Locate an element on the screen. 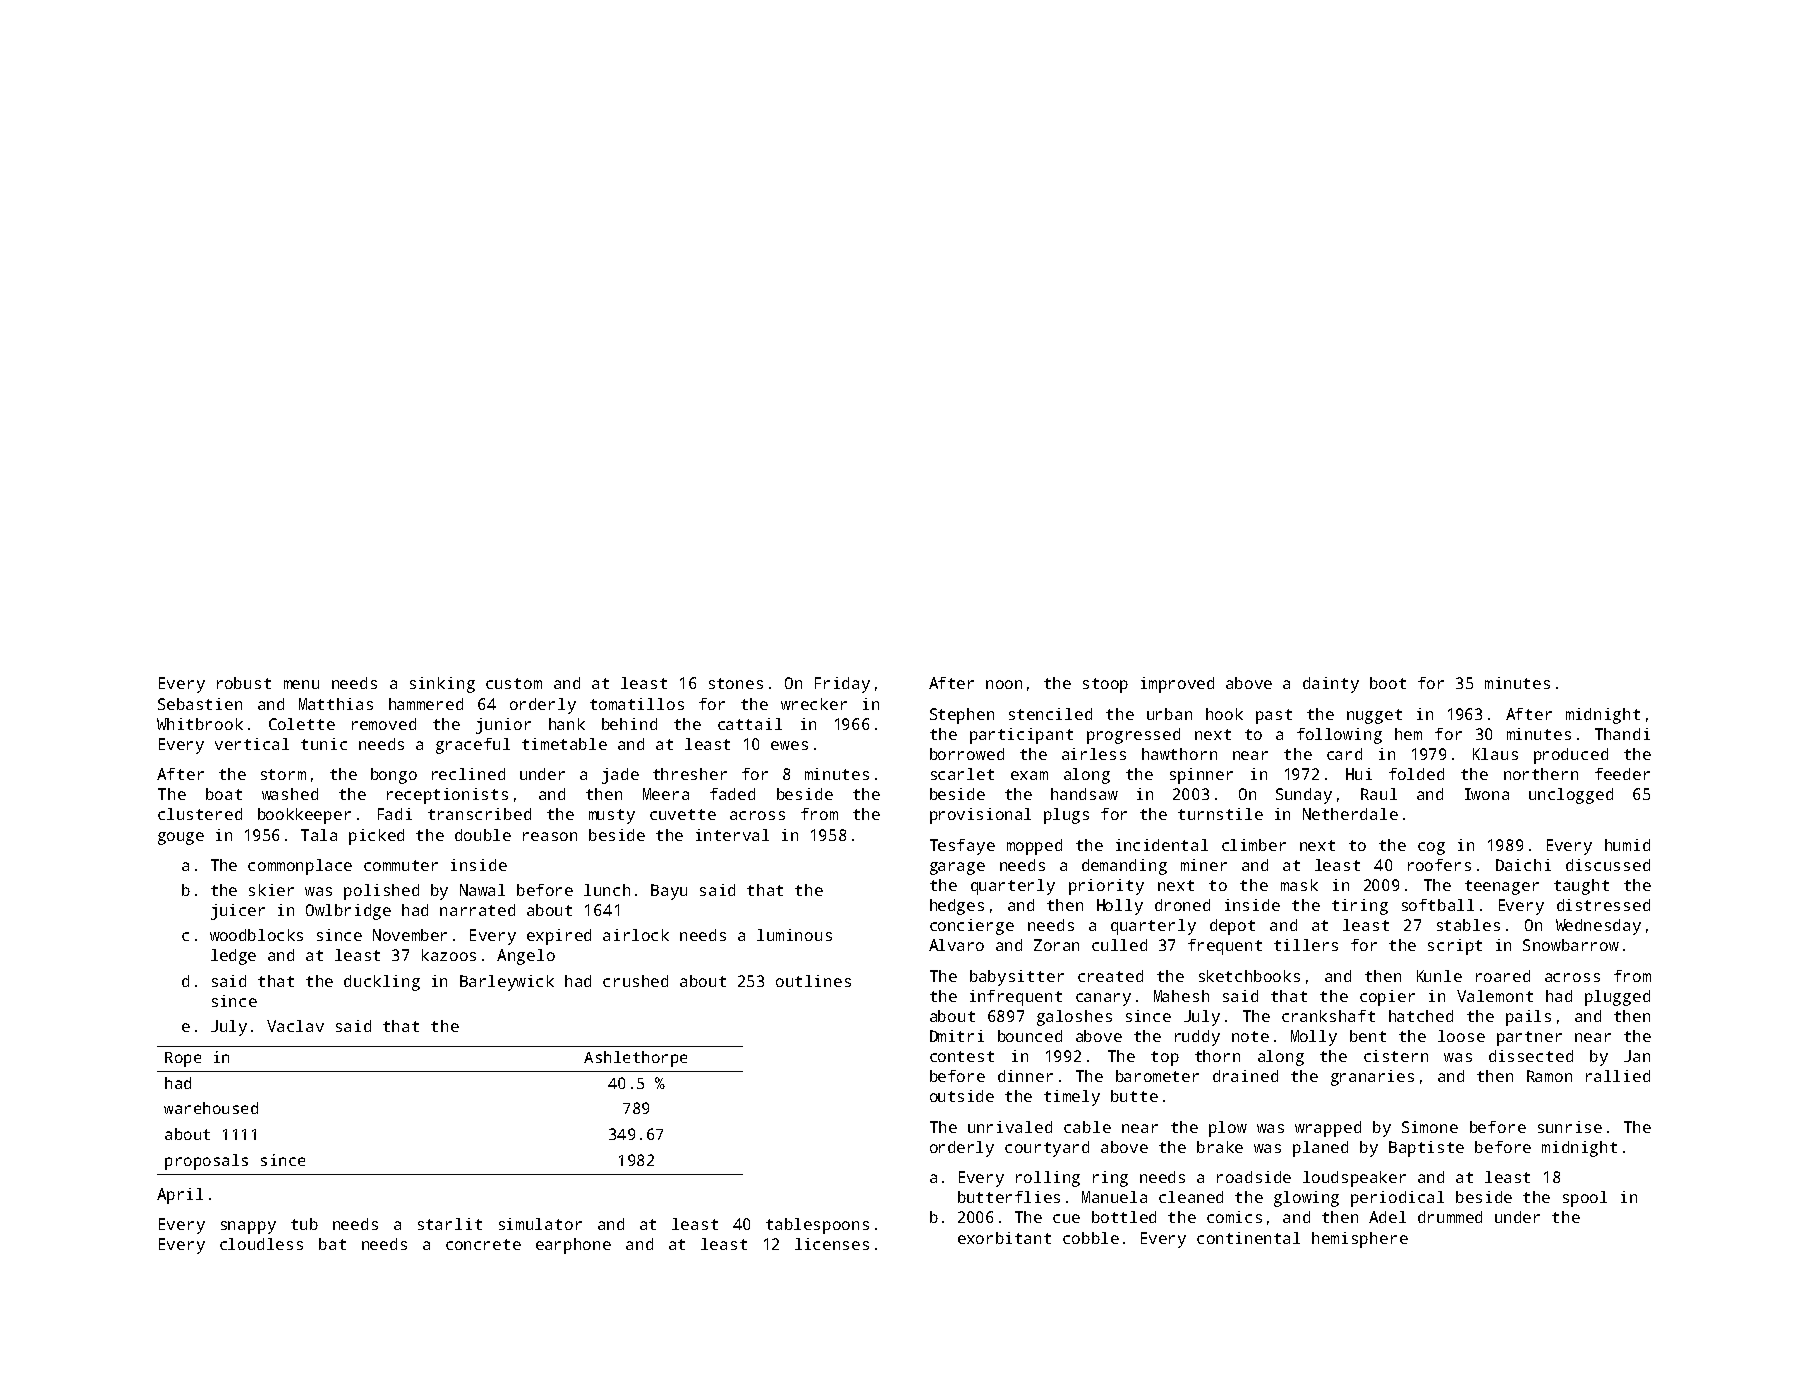  rallied is located at coordinates (1618, 1076).
